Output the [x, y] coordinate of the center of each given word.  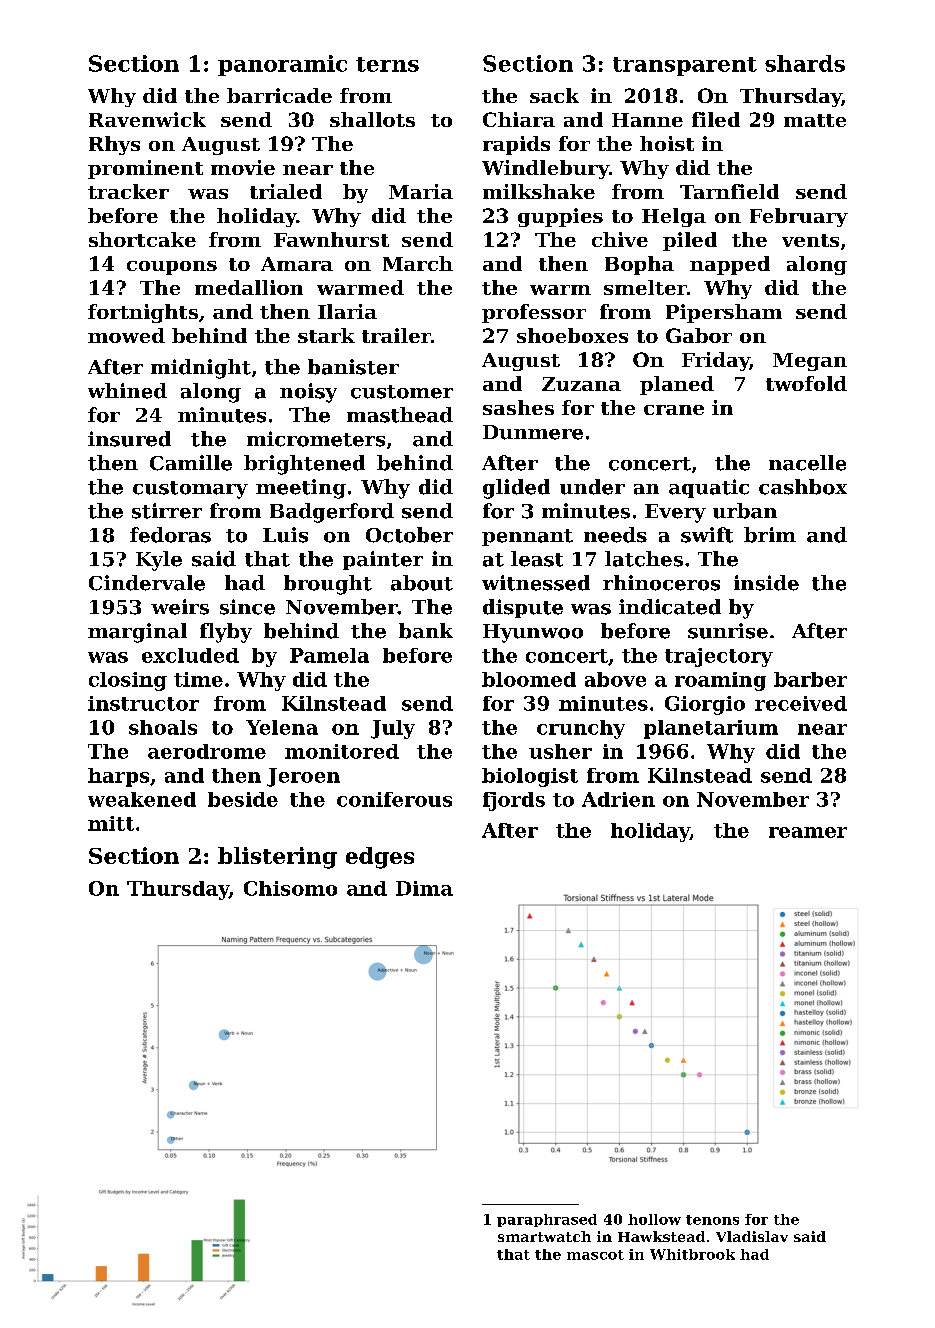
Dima [424, 888]
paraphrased [547, 1220]
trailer [396, 335]
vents [810, 240]
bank [426, 631]
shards [805, 63]
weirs [180, 607]
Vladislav [752, 1236]
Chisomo [290, 888]
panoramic [282, 65]
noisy [308, 393]
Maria [421, 191]
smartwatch [544, 1236]
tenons [712, 1220]
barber [810, 679]
